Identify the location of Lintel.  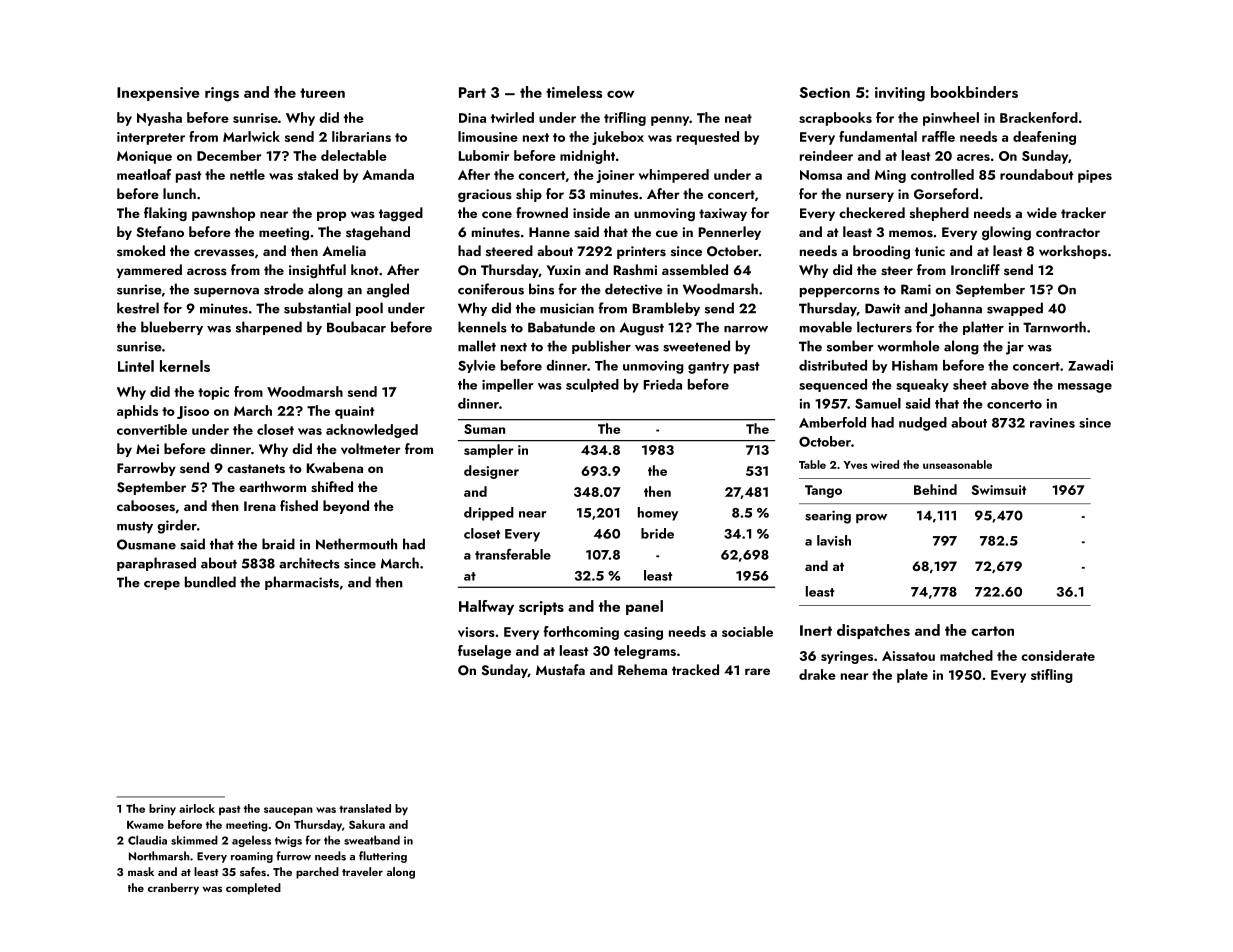
(136, 366).
